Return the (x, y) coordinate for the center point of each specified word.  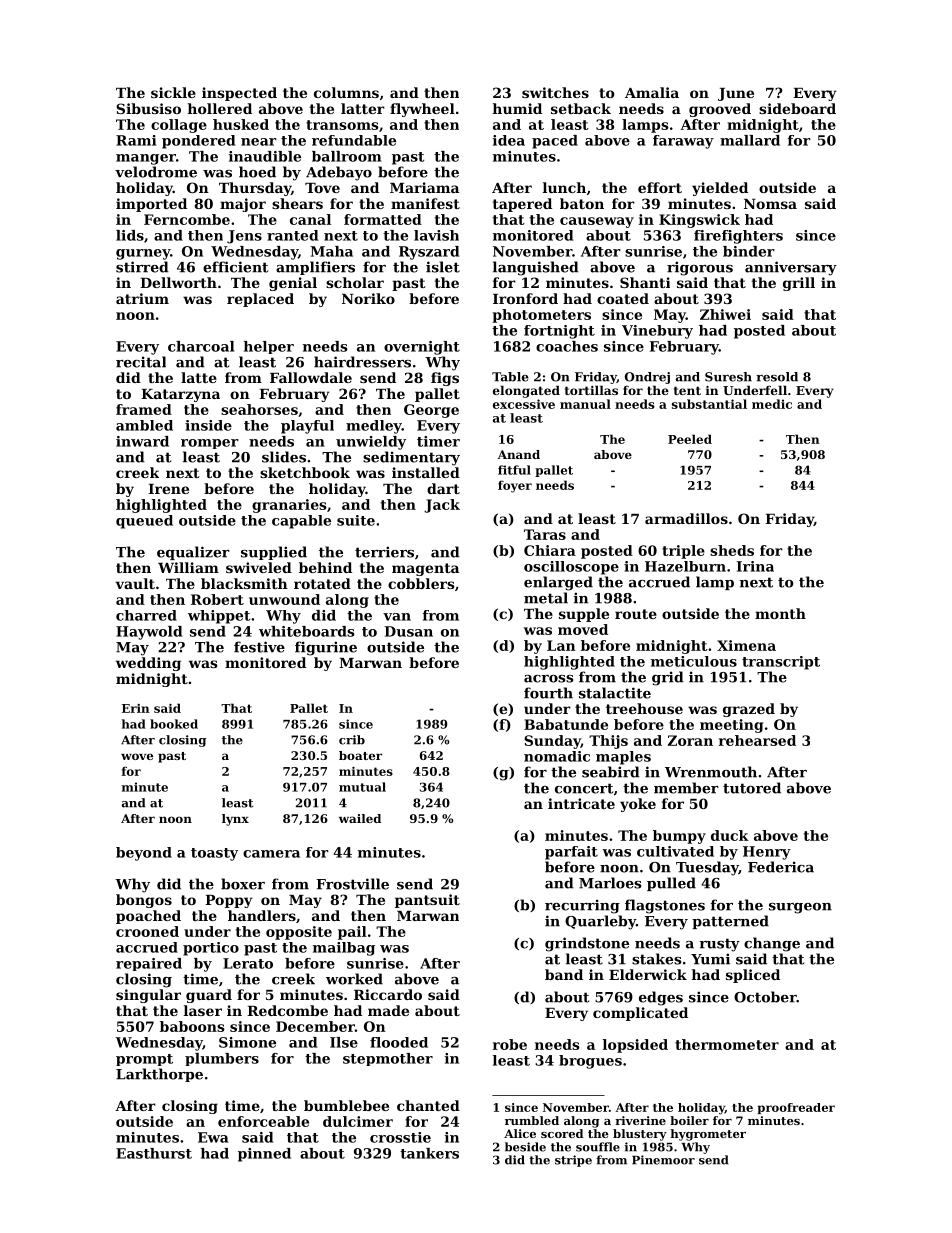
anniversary (791, 268)
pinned (264, 1155)
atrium (142, 298)
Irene (168, 489)
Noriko (368, 298)
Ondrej (647, 378)
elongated (526, 391)
